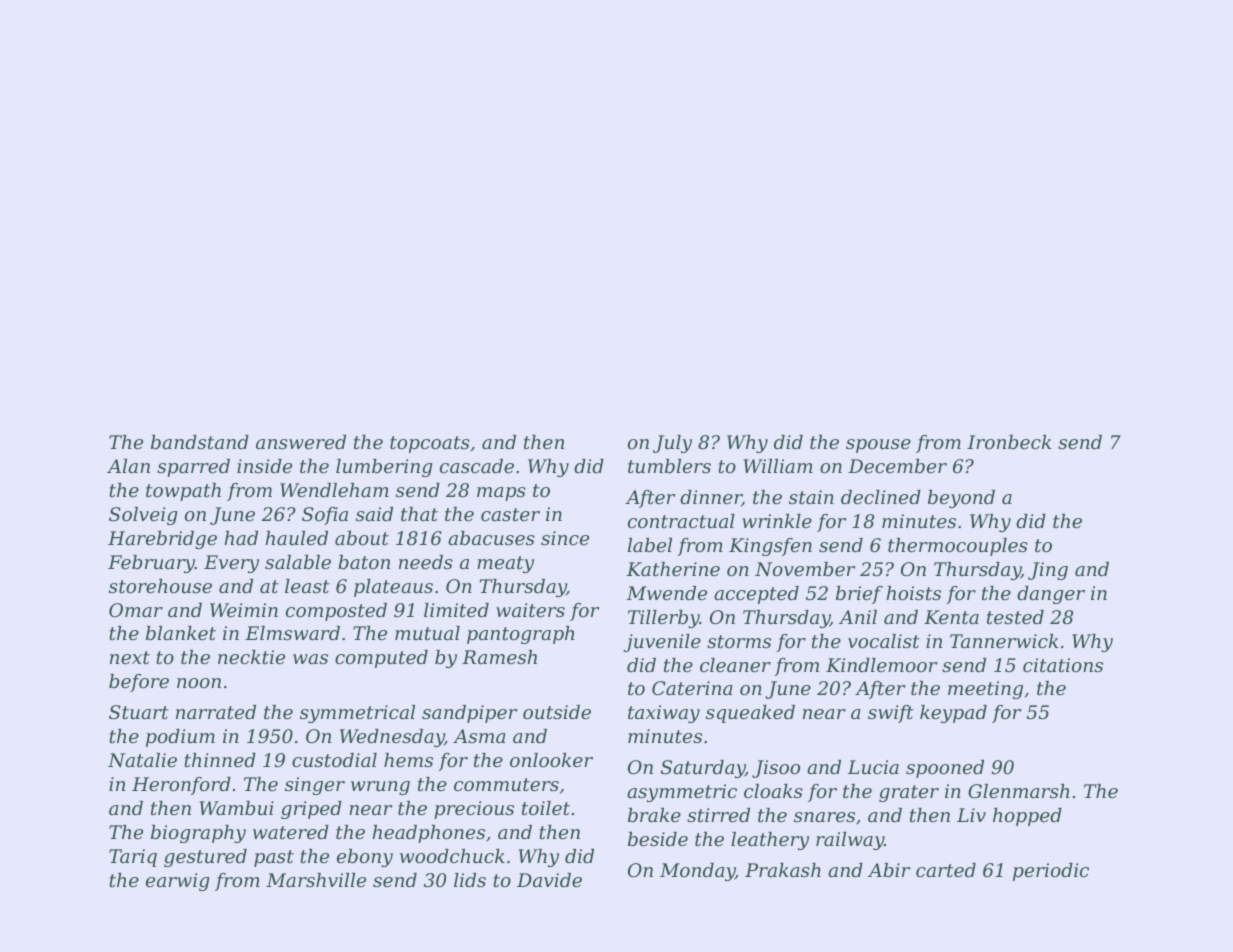 The image size is (1233, 952). I want to click on gestured, so click(205, 858).
